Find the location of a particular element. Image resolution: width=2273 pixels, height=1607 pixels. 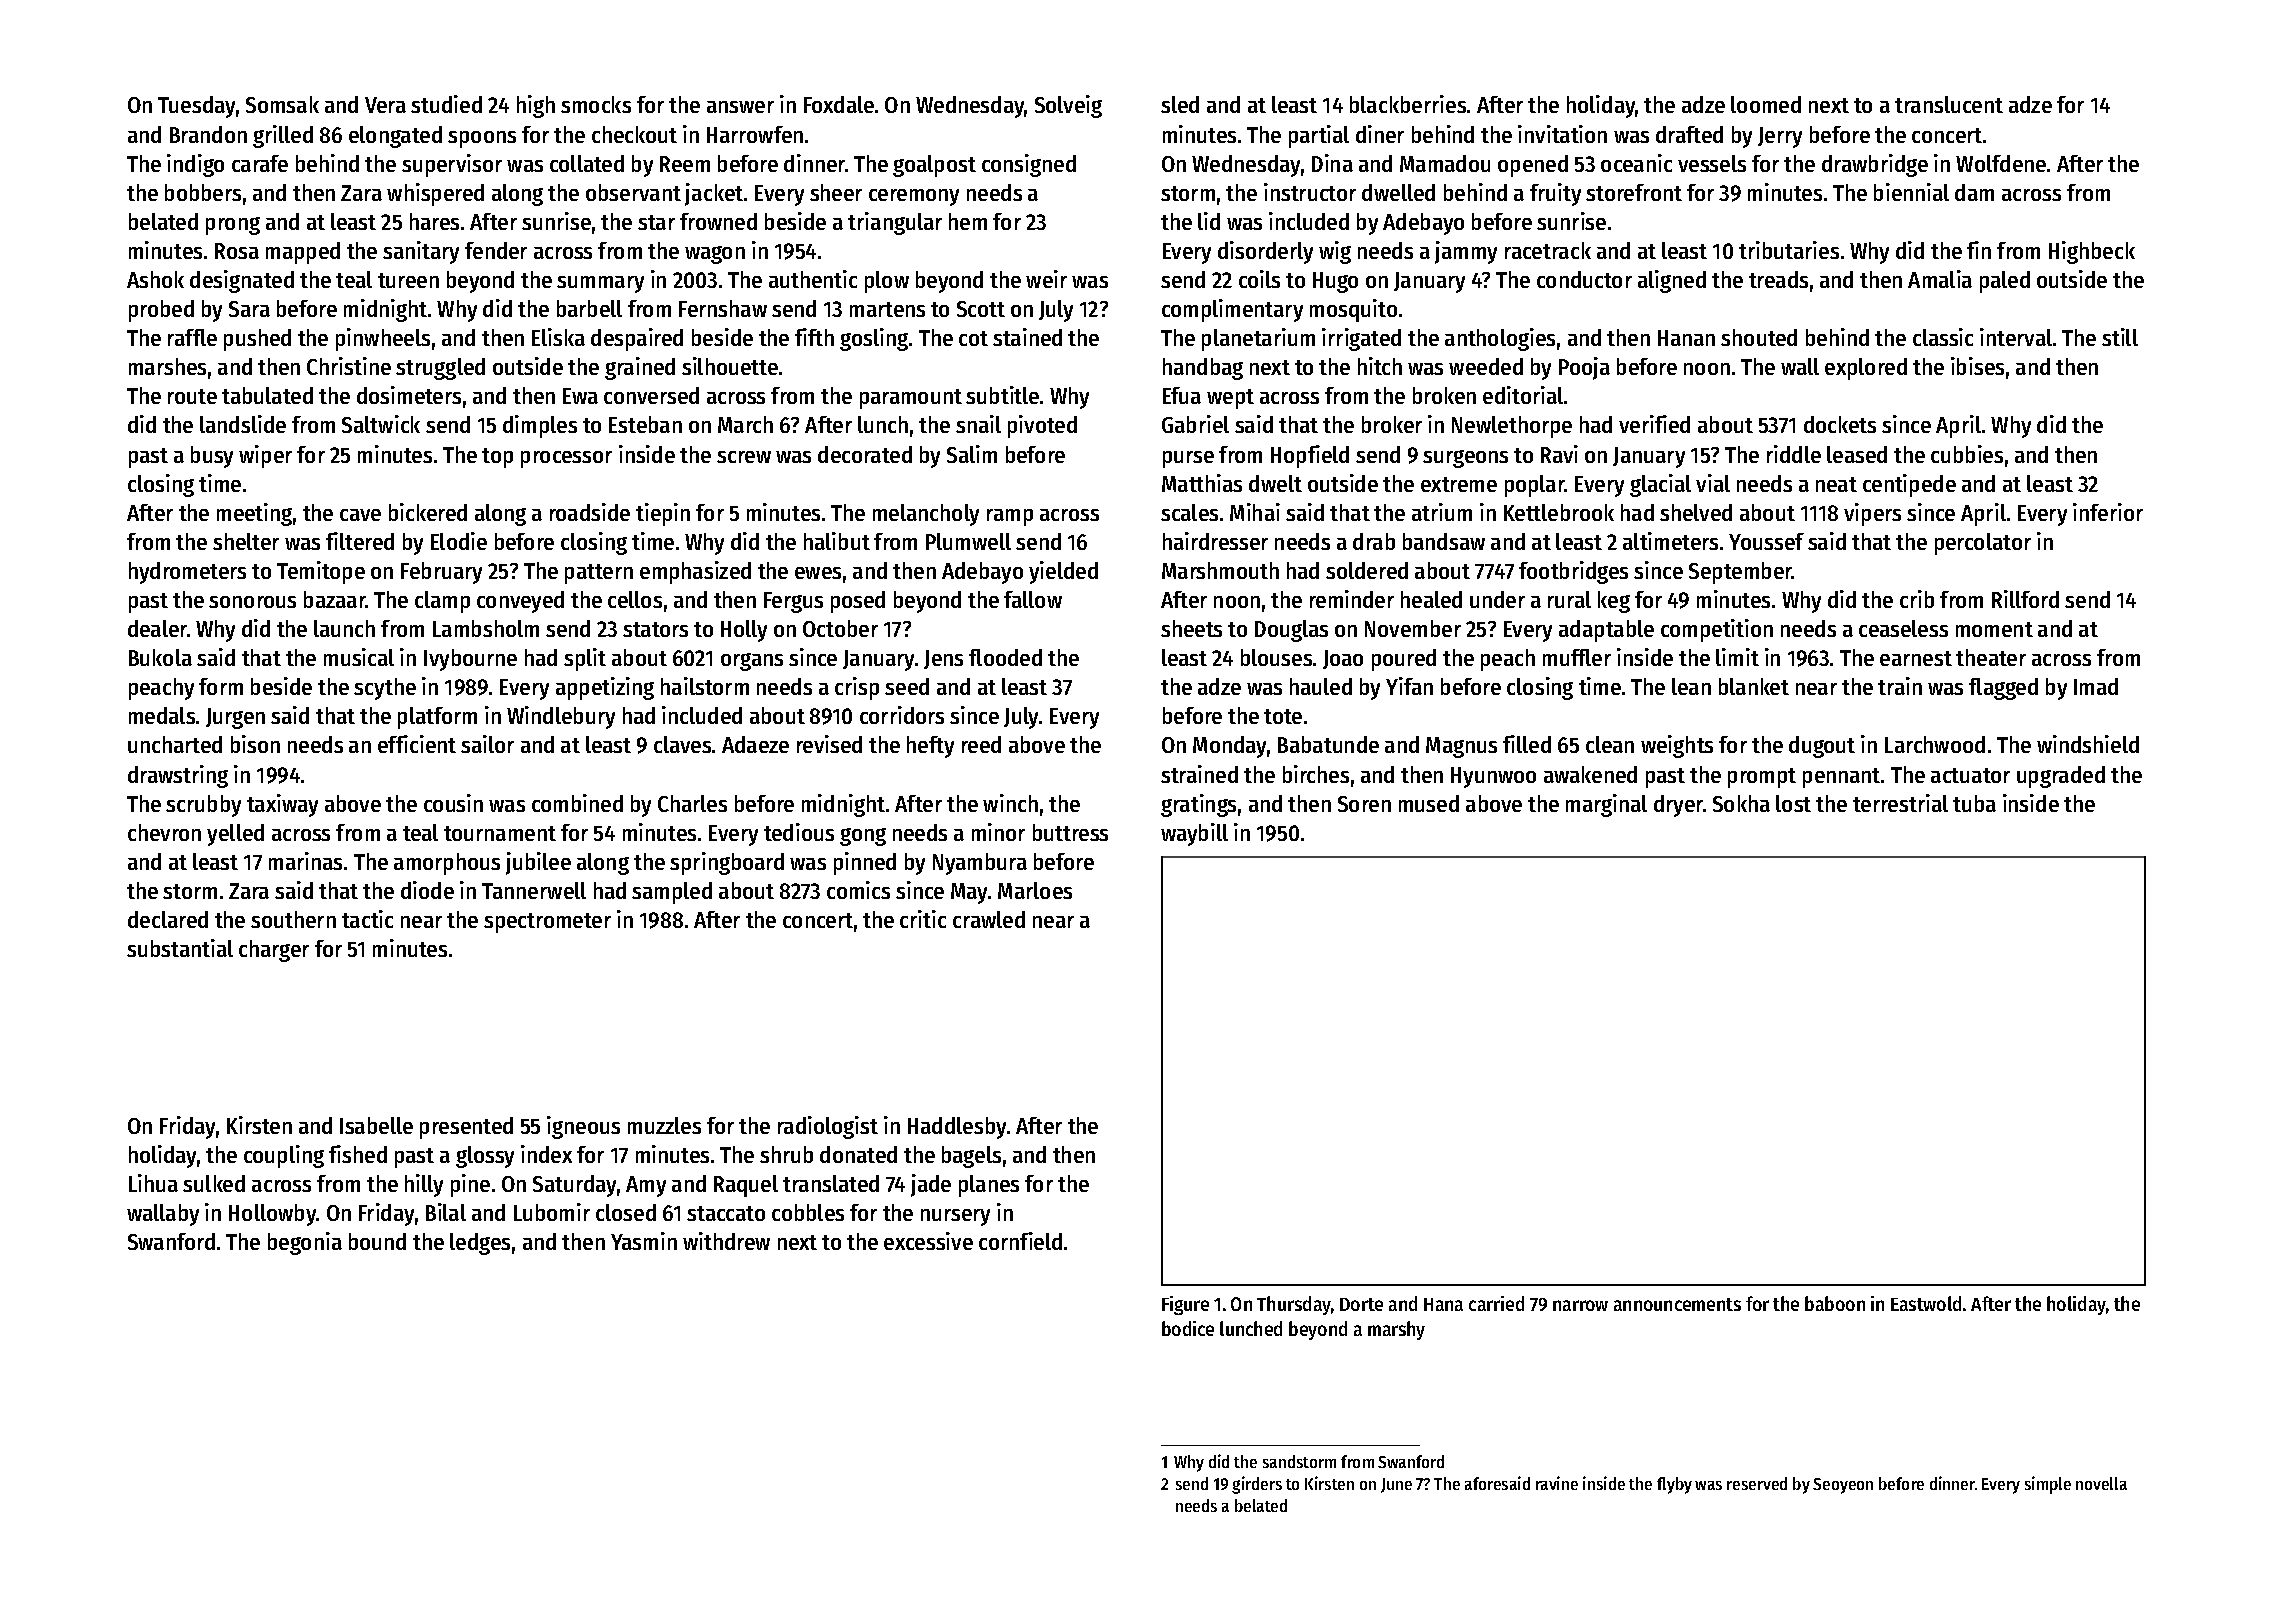

Foxdale is located at coordinates (839, 104).
